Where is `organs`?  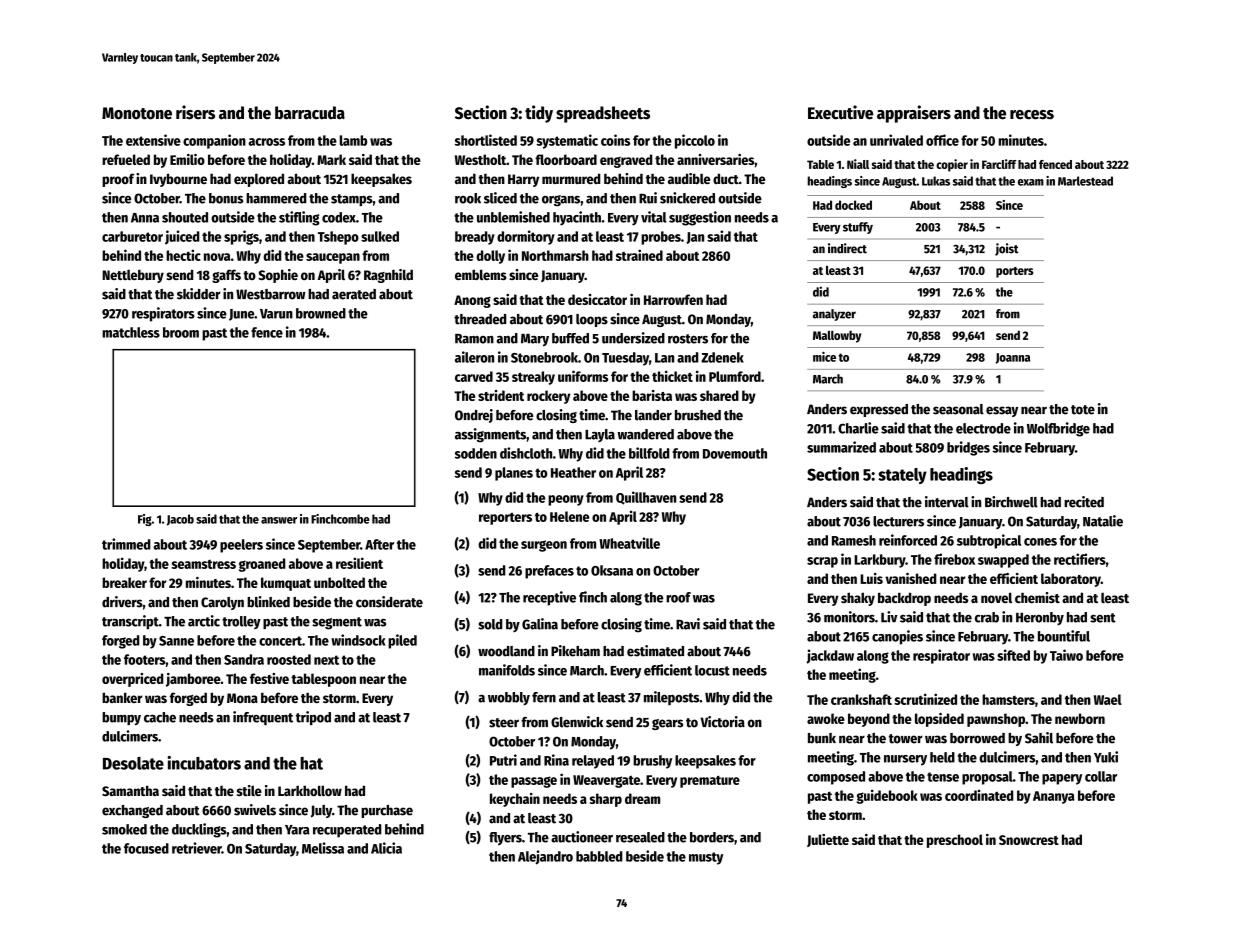 organs is located at coordinates (561, 201).
